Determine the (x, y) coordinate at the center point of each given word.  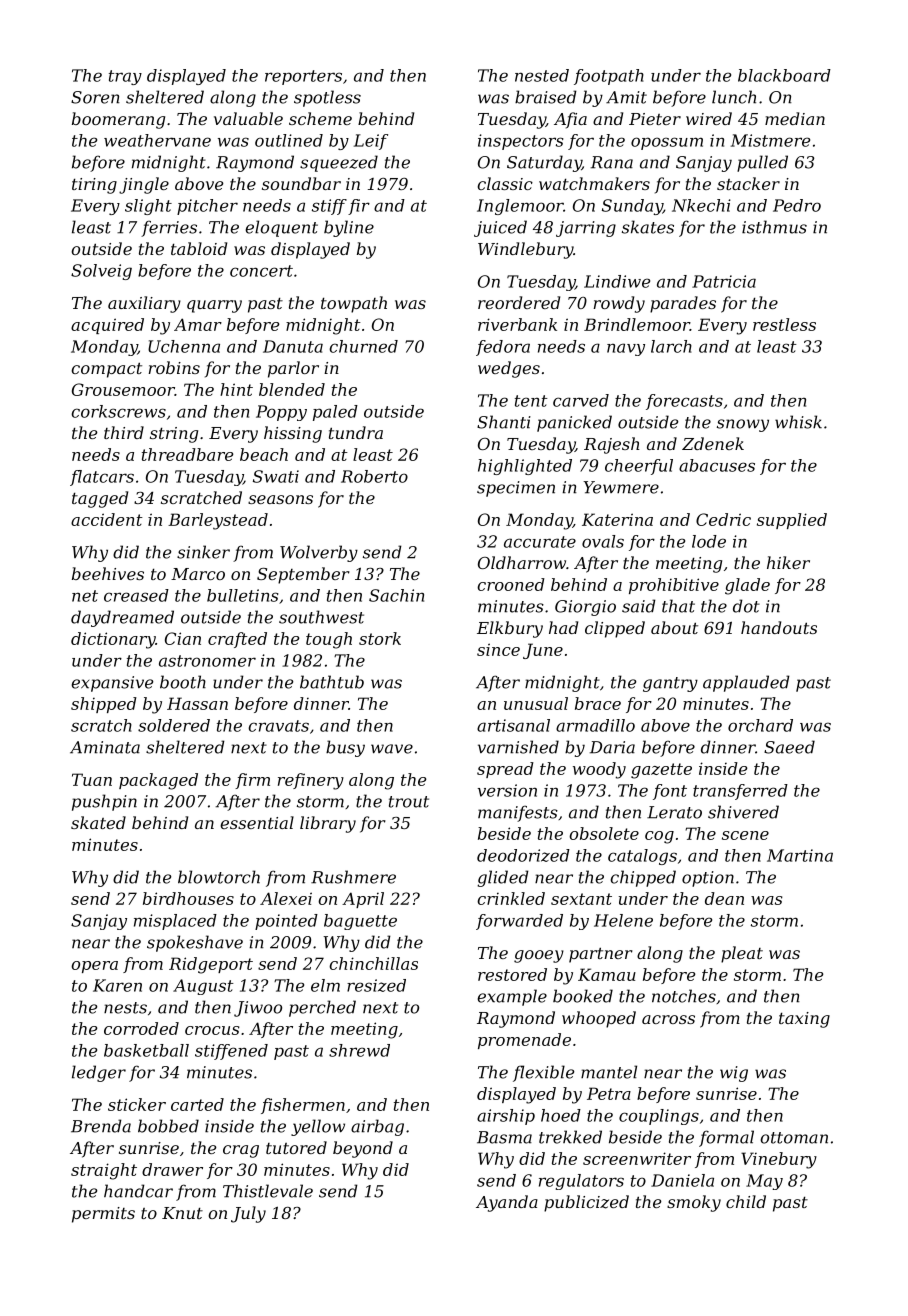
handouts (779, 627)
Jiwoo (258, 1009)
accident (107, 519)
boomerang (118, 120)
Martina (800, 855)
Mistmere (770, 140)
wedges (509, 369)
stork (380, 638)
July (248, 1214)
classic (505, 183)
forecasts (684, 402)
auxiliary (144, 304)
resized (376, 985)
